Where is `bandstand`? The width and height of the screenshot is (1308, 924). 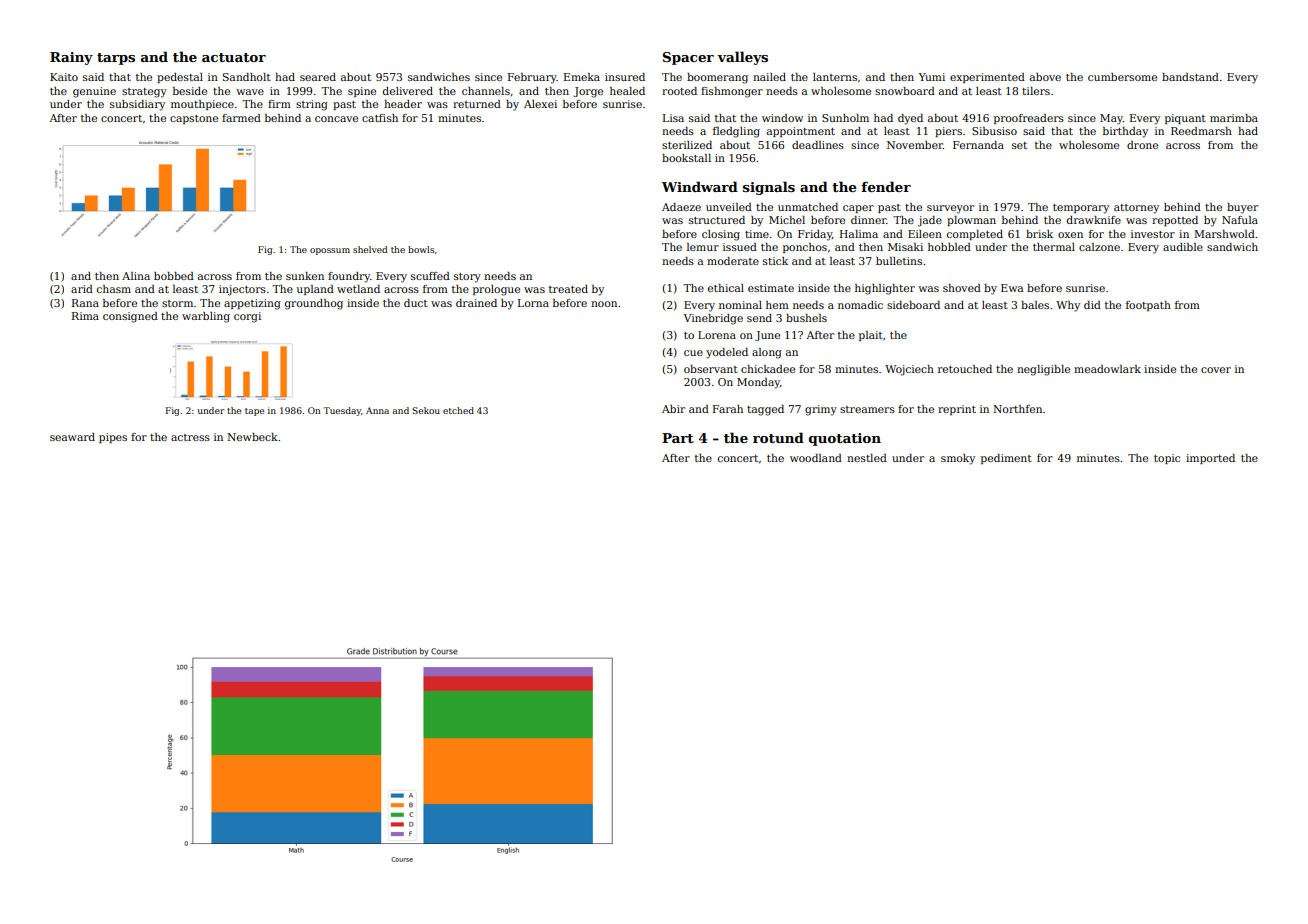
bandstand is located at coordinates (1190, 77).
